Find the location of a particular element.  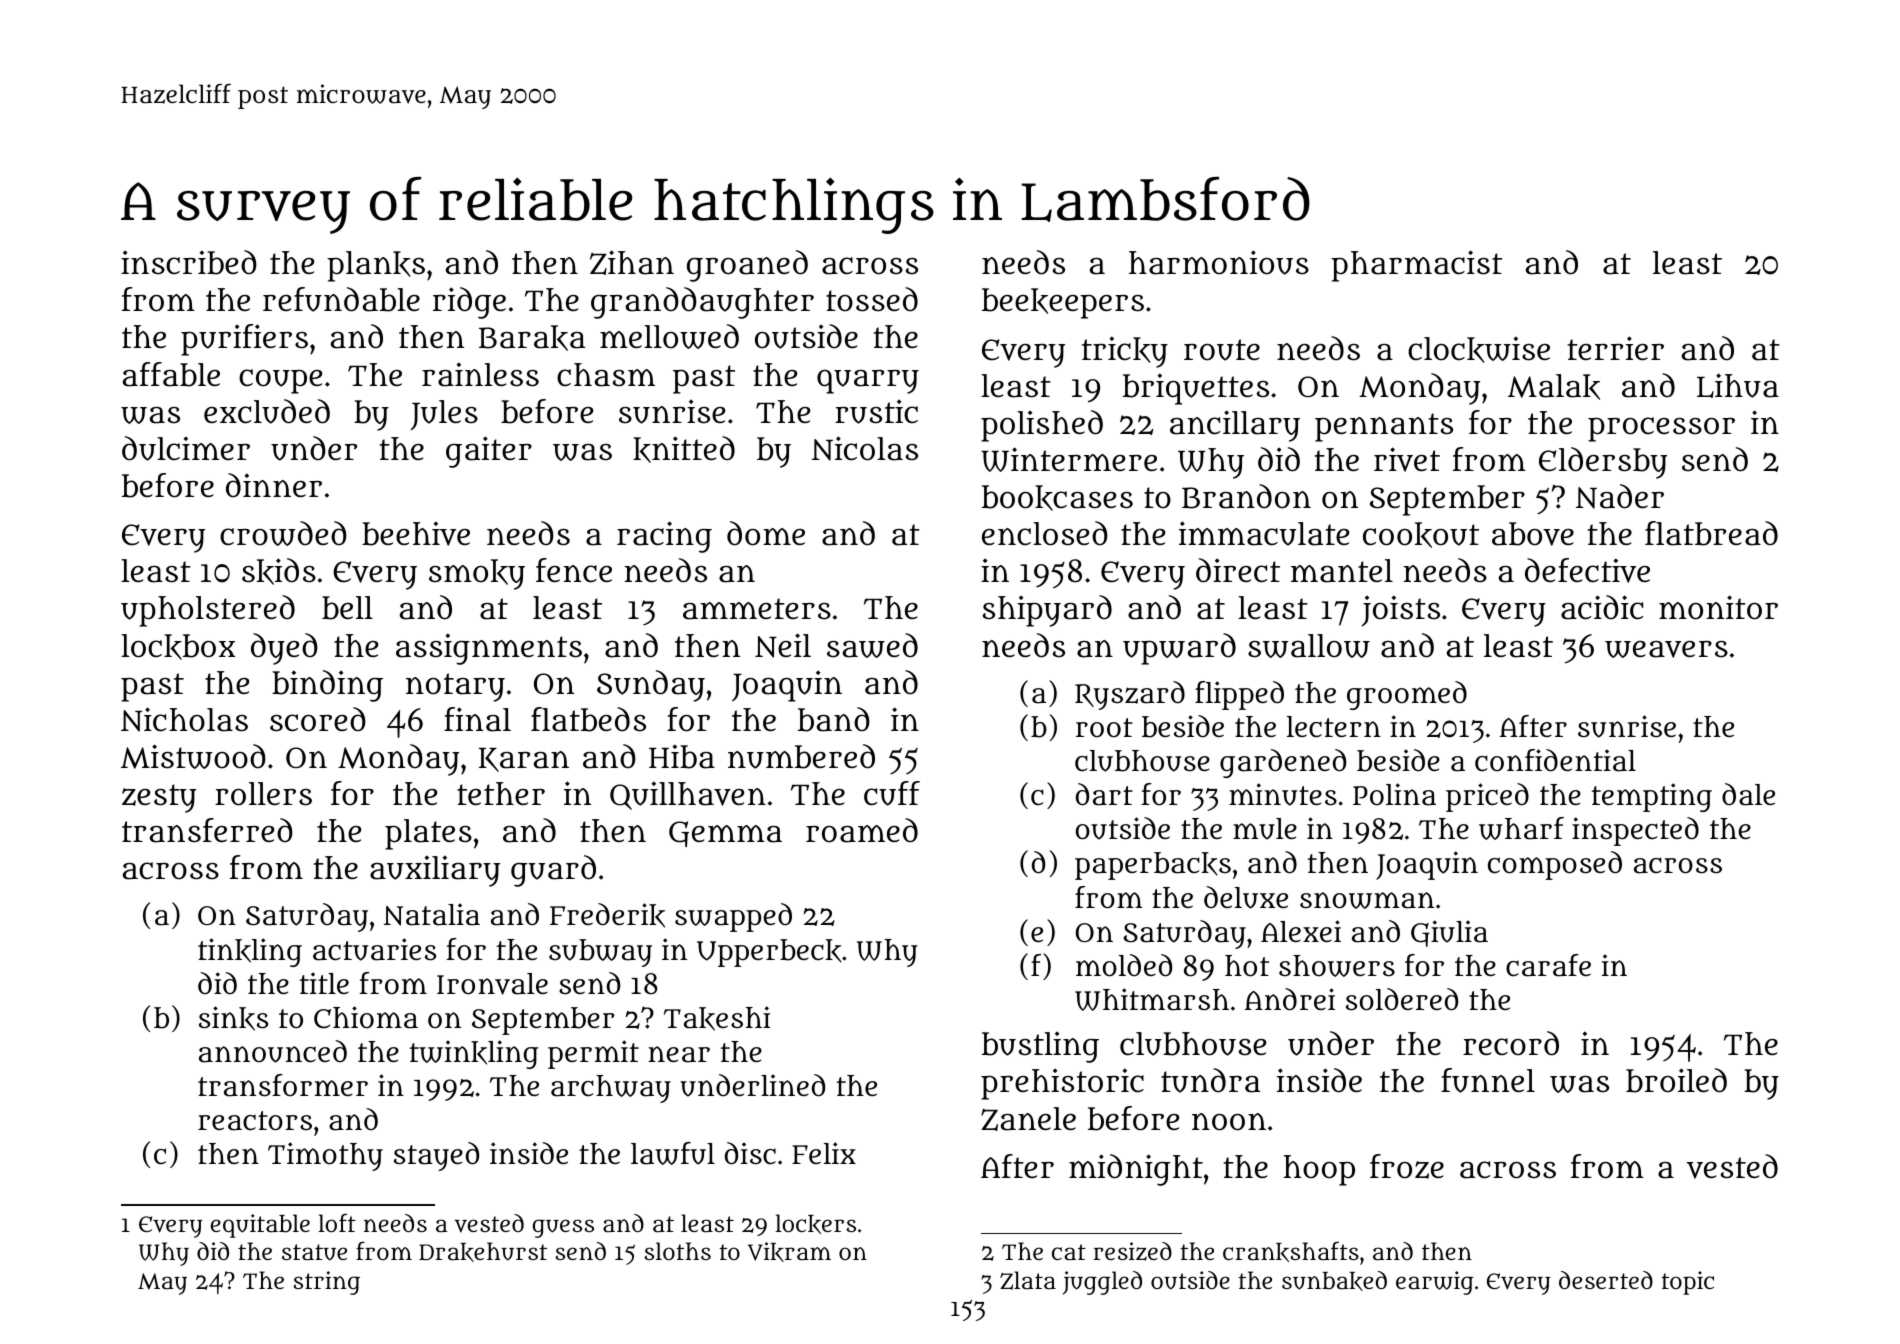

smoky is located at coordinates (477, 574).
